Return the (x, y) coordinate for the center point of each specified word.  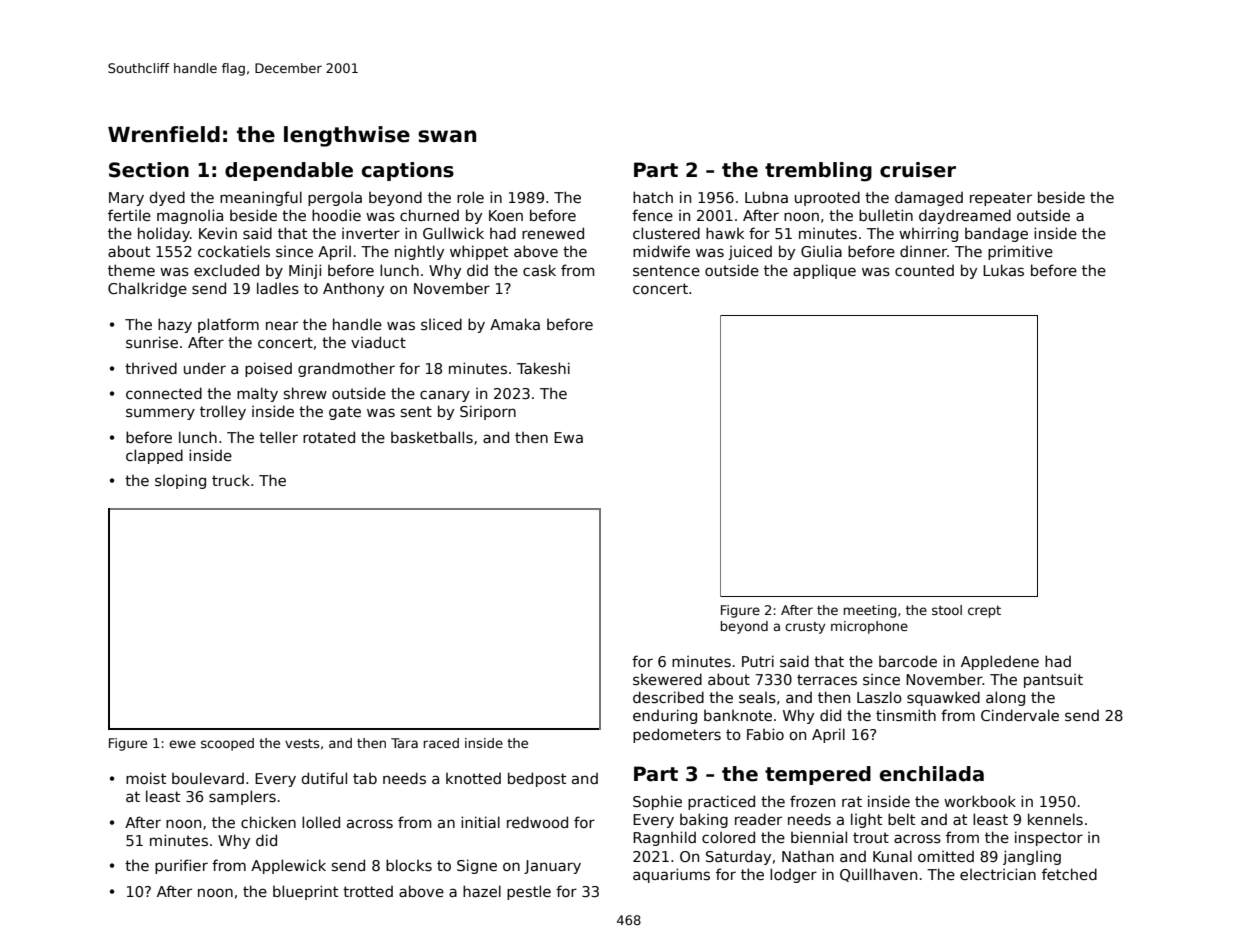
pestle (529, 892)
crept (984, 612)
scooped (227, 744)
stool (947, 610)
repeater (1001, 199)
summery (160, 414)
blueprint (305, 892)
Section (149, 170)
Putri (758, 661)
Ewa (568, 437)
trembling (818, 172)
